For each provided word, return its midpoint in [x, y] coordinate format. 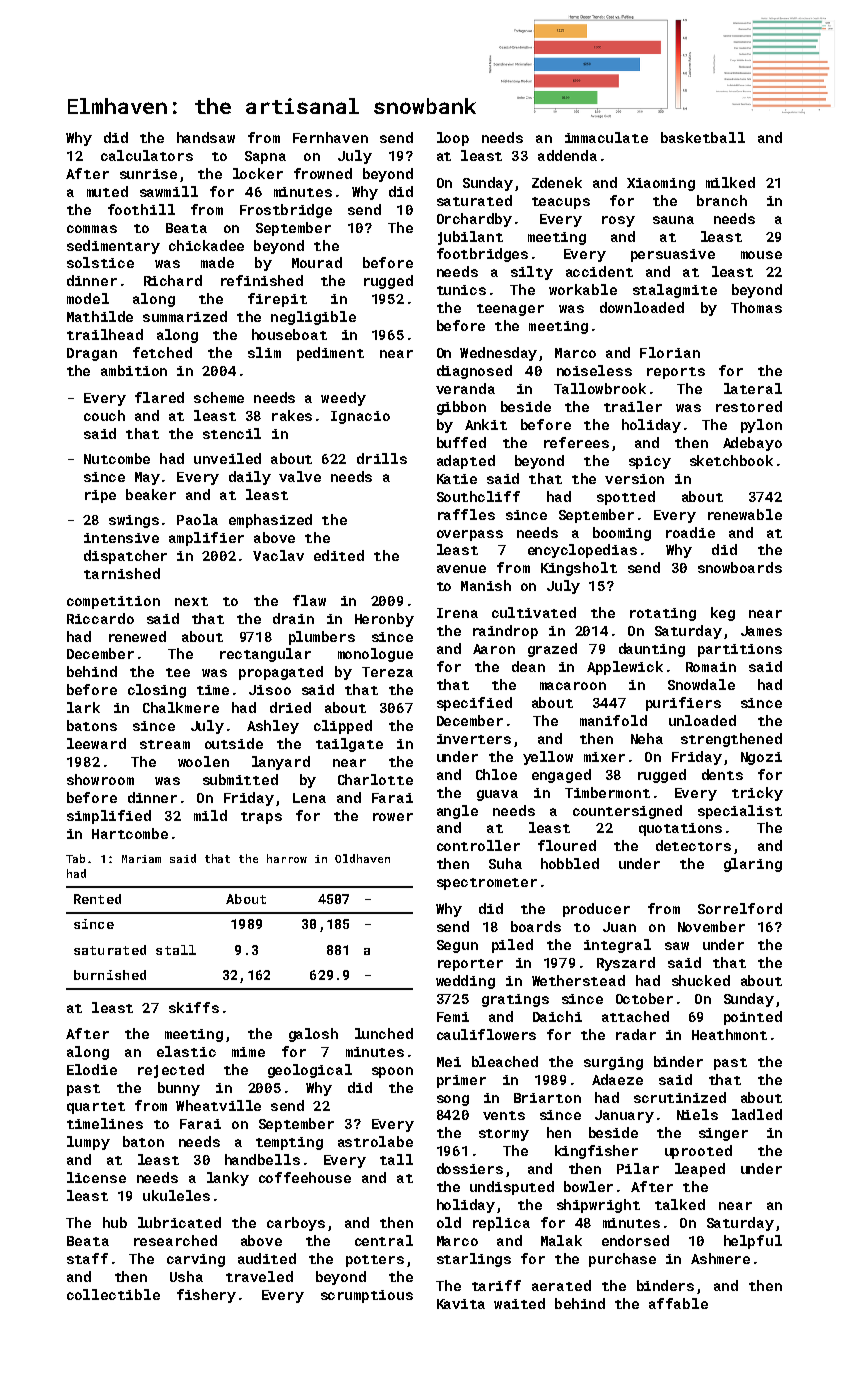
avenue [461, 569]
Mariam [141, 859]
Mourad [317, 262]
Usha [186, 1276]
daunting [652, 650]
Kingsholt [579, 569]
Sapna [265, 157]
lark [83, 707]
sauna [673, 220]
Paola [197, 519]
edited [339, 555]
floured [567, 845]
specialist [740, 812]
